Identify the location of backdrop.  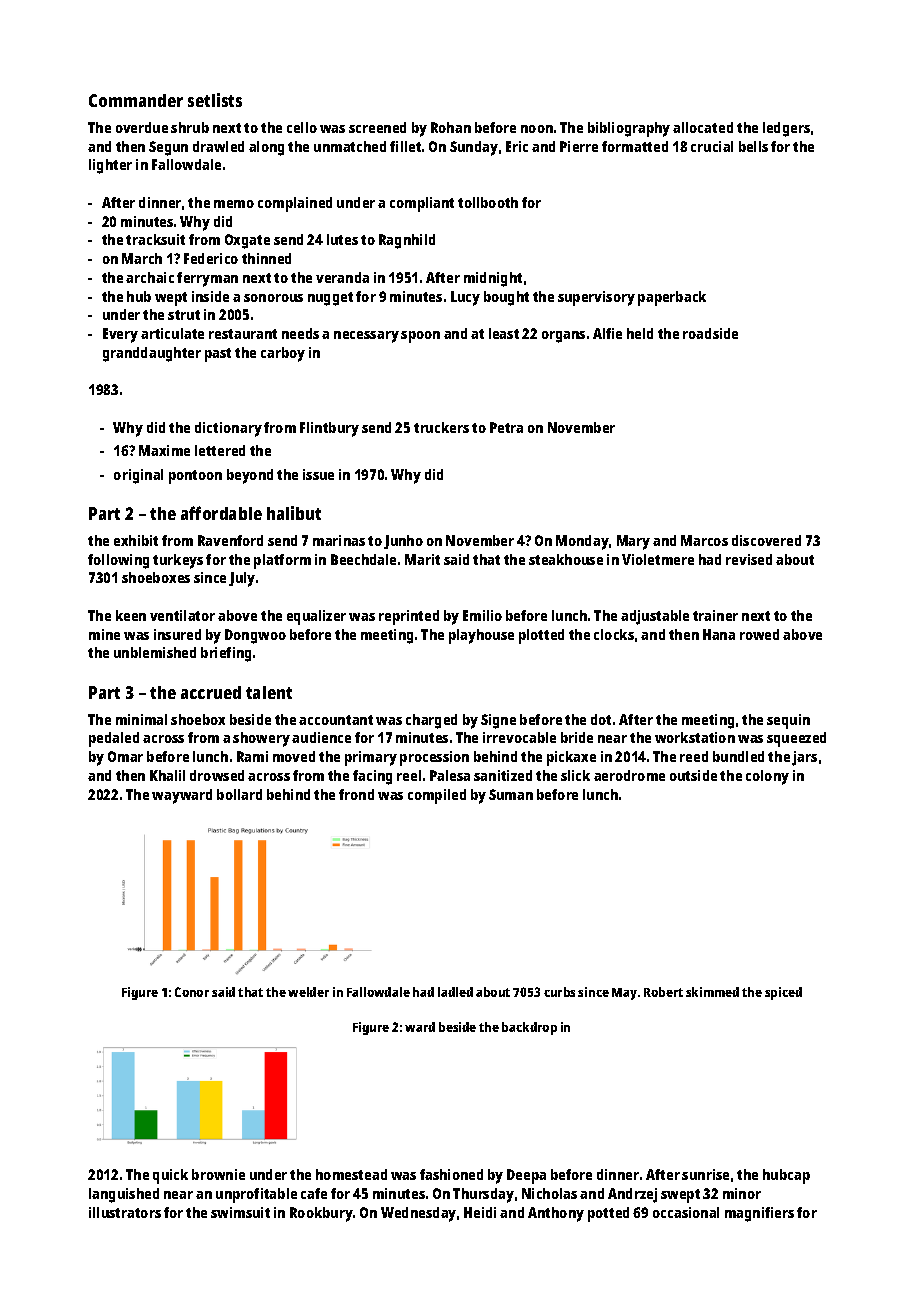
(529, 1028).
